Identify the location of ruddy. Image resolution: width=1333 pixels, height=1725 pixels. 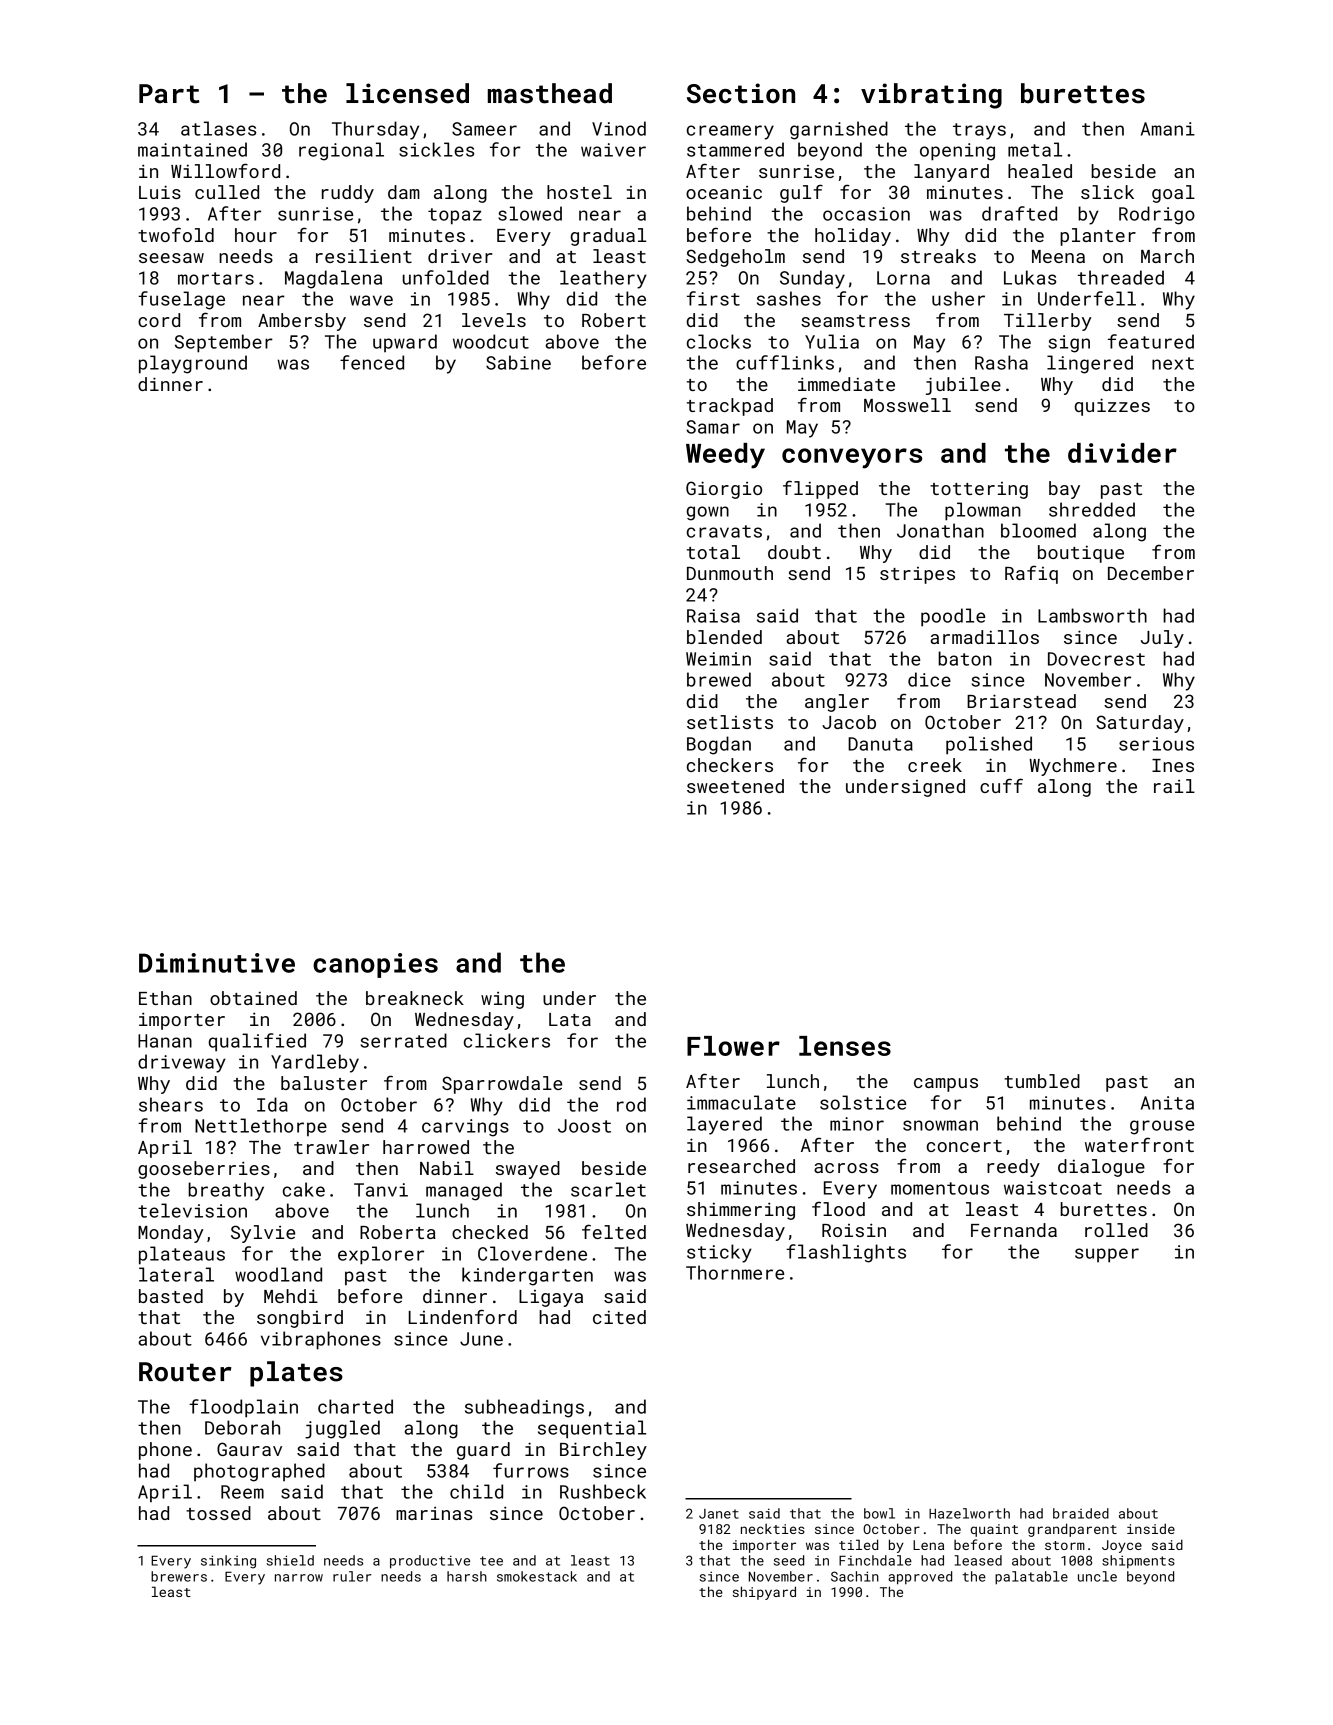
(348, 194).
